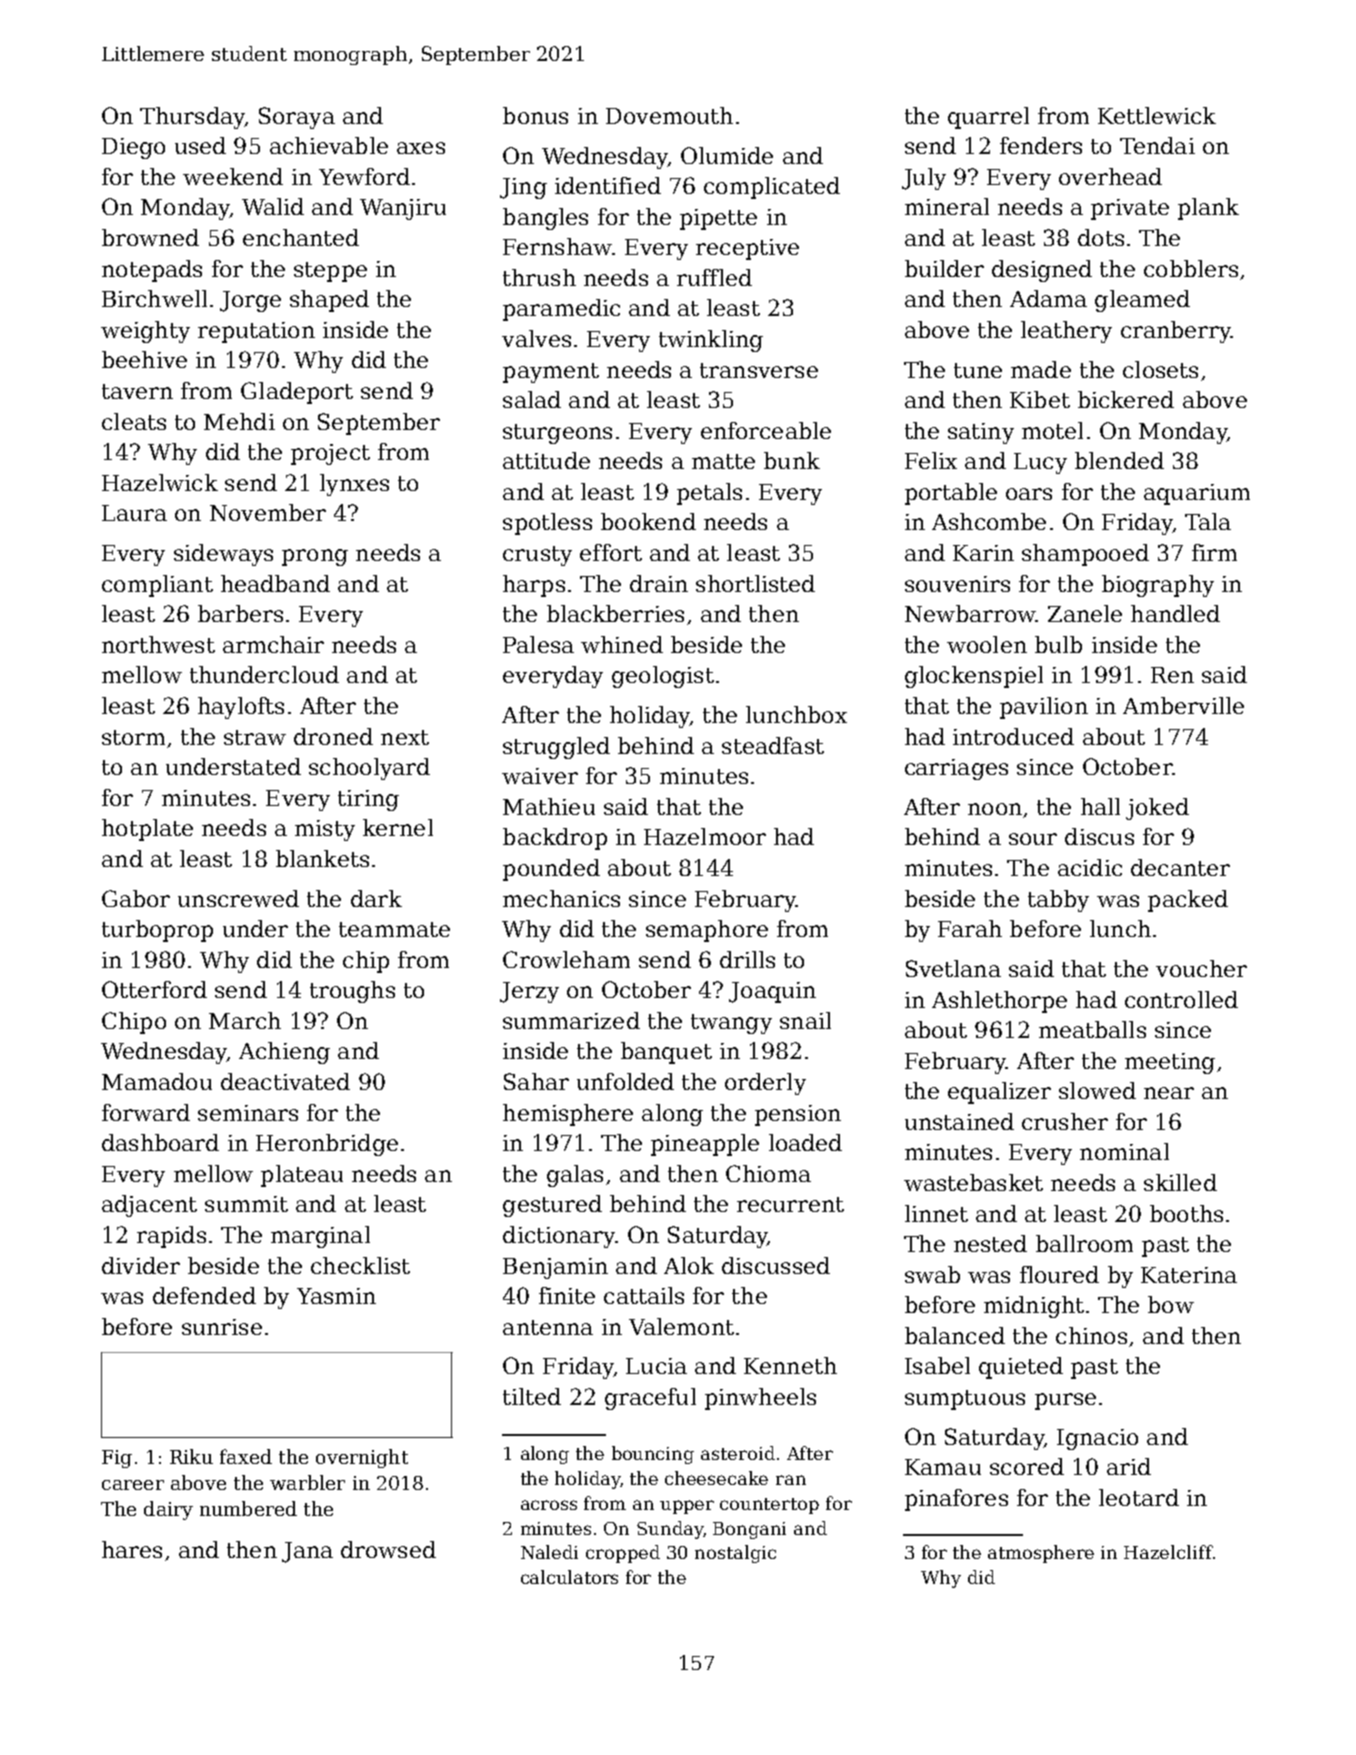 The height and width of the screenshot is (1755, 1356). What do you see at coordinates (575, 1176) in the screenshot?
I see `galas` at bounding box center [575, 1176].
